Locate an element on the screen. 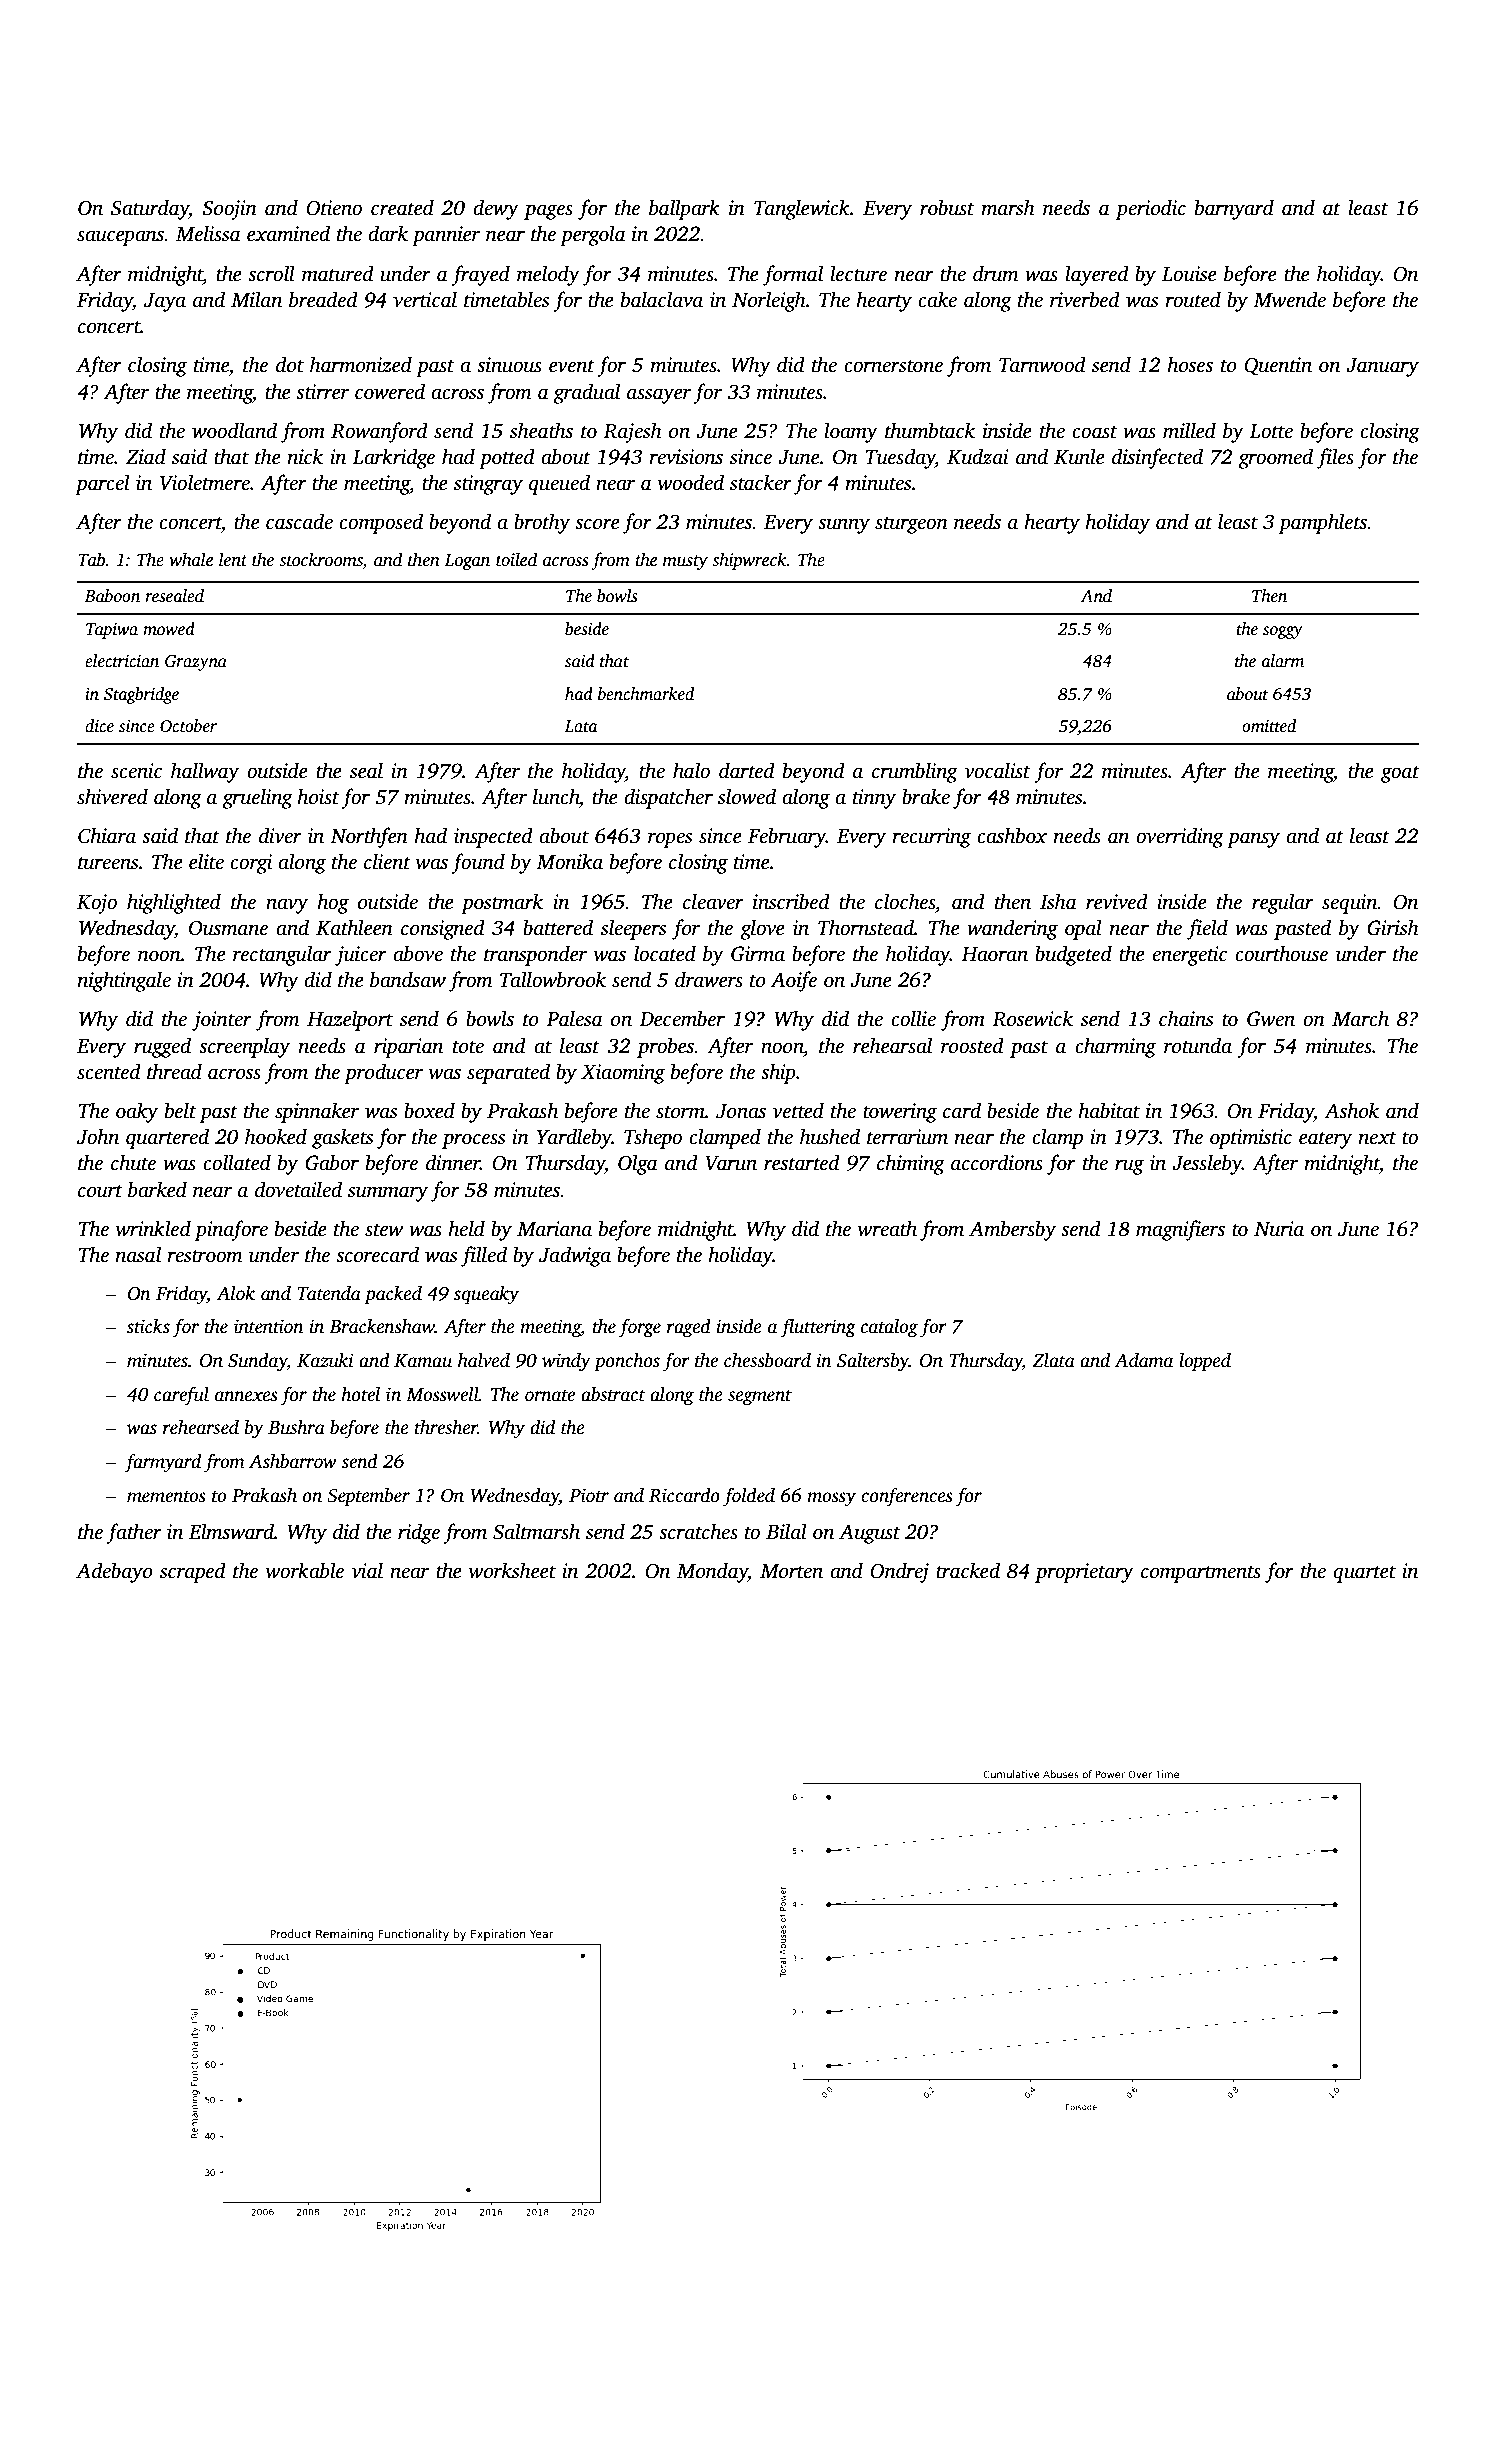 Image resolution: width=1496 pixels, height=2464 pixels. cowered is located at coordinates (390, 391).
